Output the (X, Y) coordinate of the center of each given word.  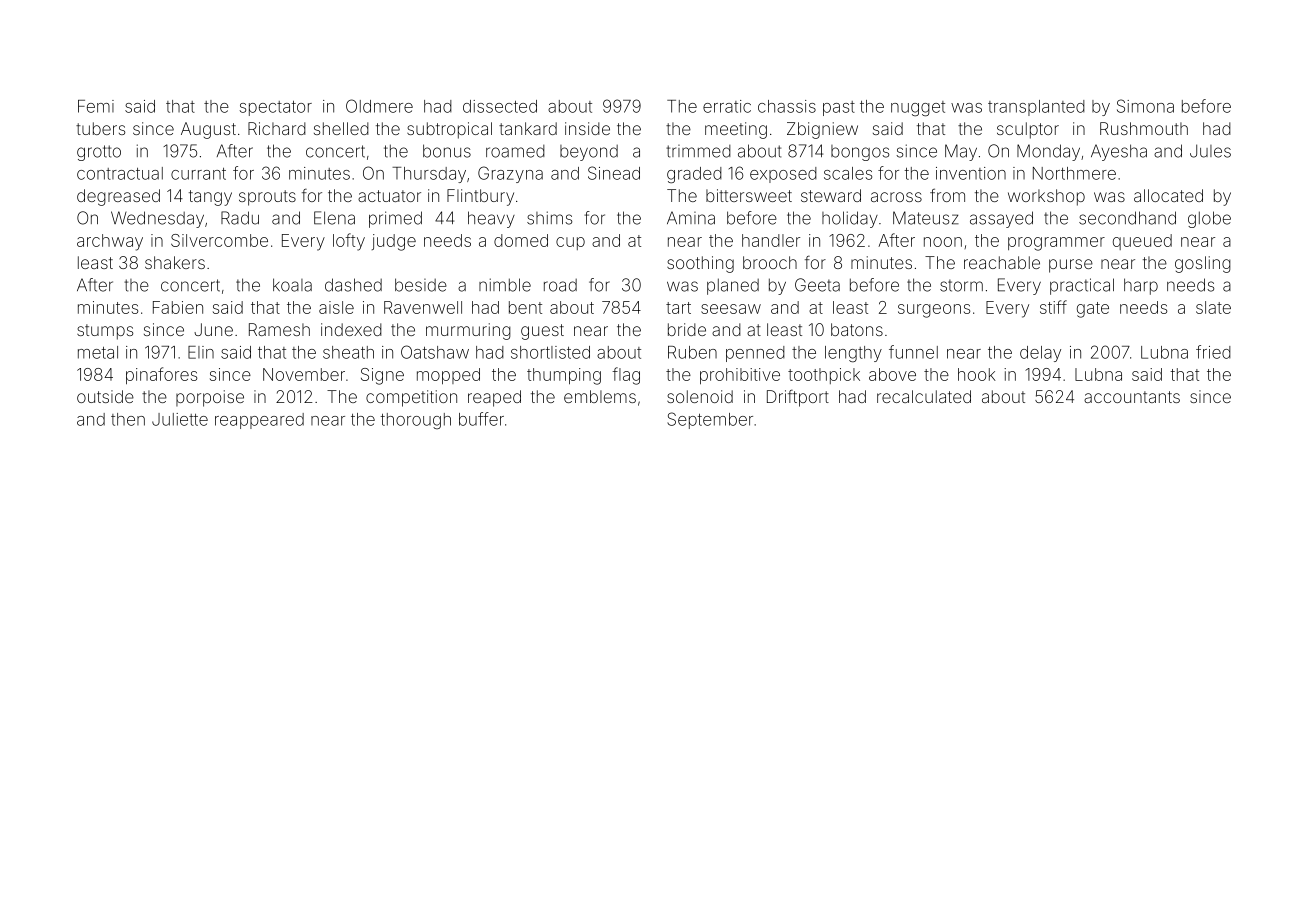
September (710, 420)
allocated (1168, 195)
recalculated (924, 396)
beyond (589, 153)
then (128, 419)
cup (570, 243)
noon (943, 242)
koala (292, 285)
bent (525, 307)
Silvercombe (219, 240)
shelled (341, 128)
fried (1213, 352)
